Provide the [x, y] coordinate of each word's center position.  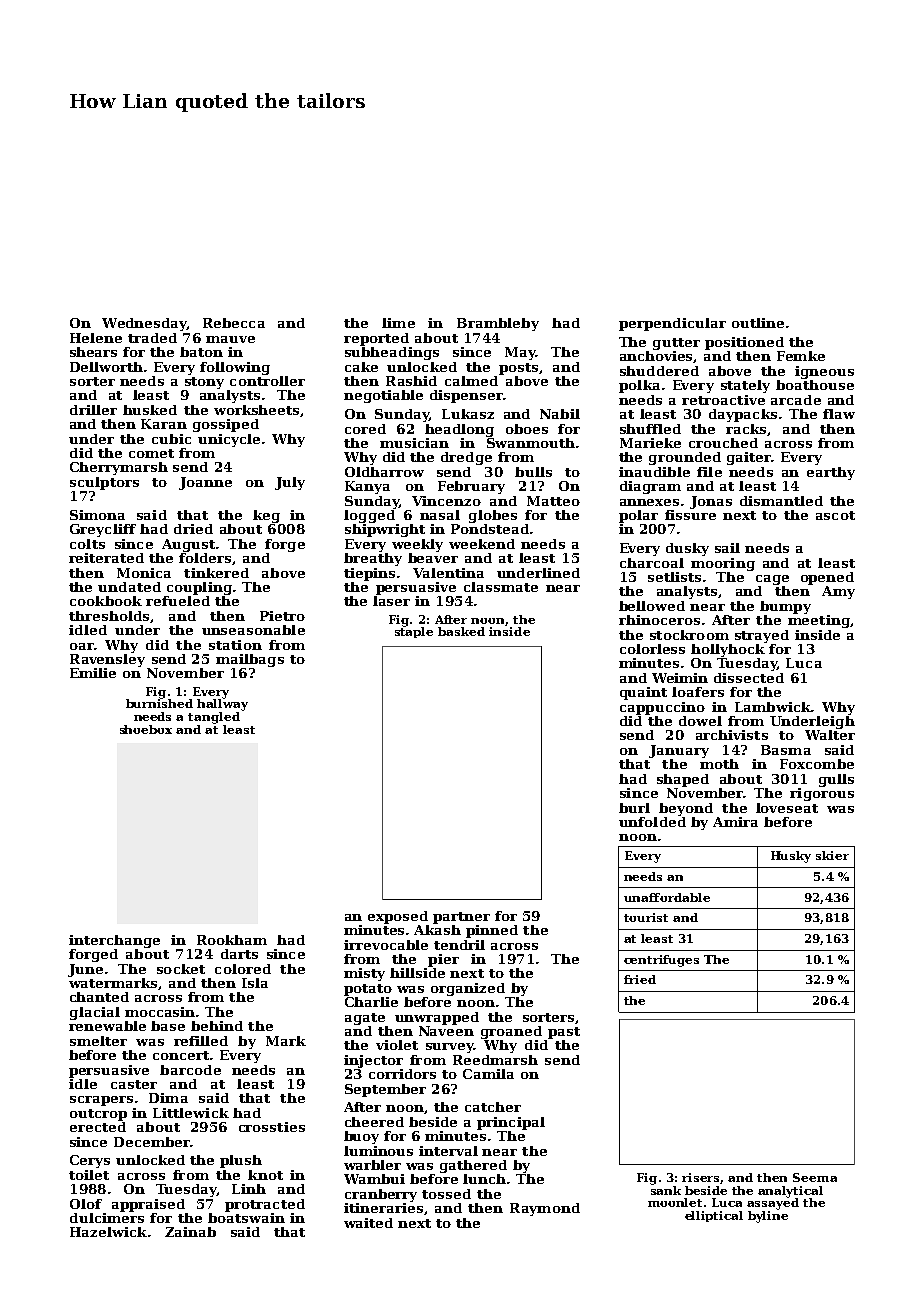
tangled [214, 718]
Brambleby [498, 324]
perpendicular [672, 324]
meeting [819, 621]
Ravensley [107, 660]
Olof [86, 1204]
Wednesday [144, 324]
